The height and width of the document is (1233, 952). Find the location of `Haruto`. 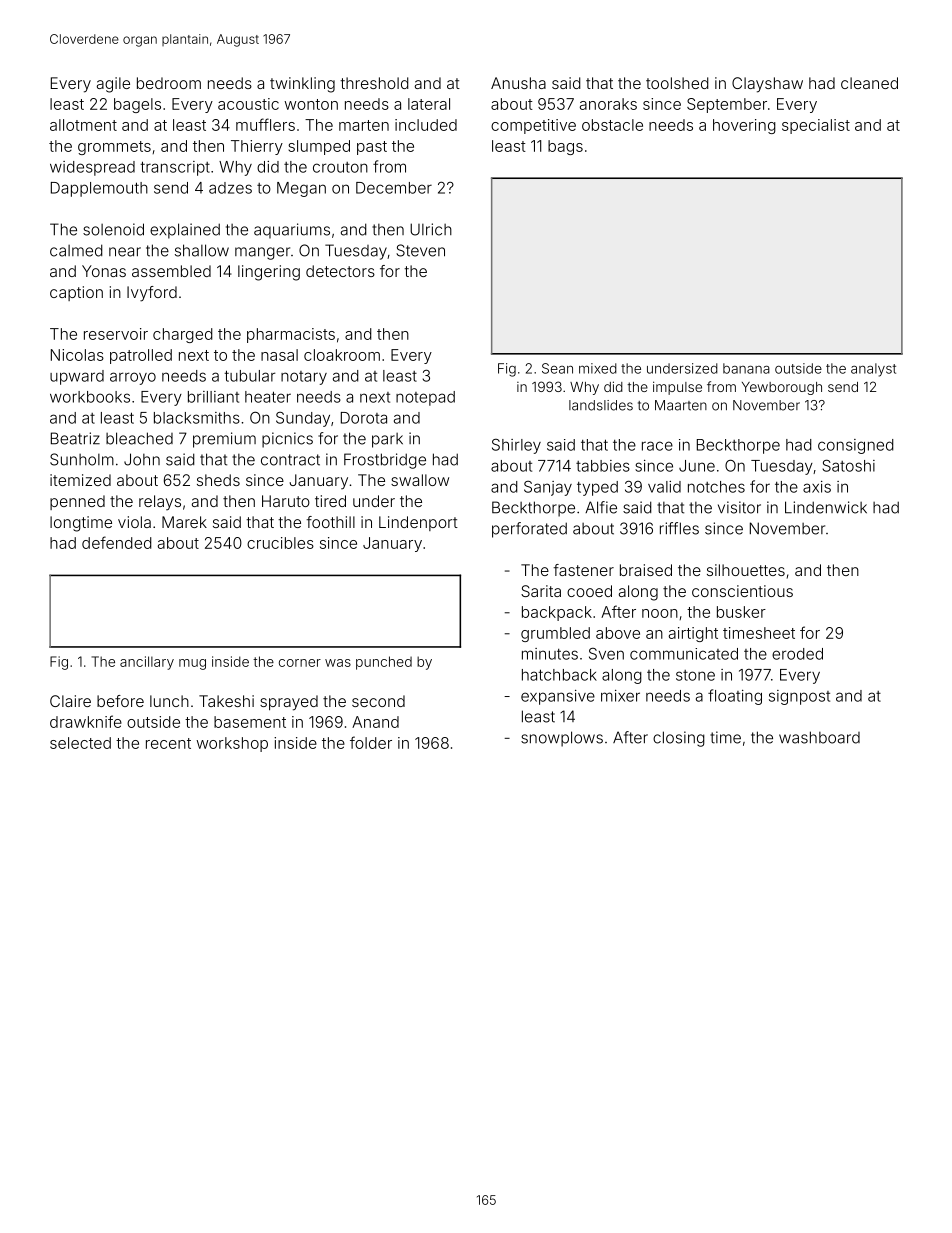

Haruto is located at coordinates (286, 501).
